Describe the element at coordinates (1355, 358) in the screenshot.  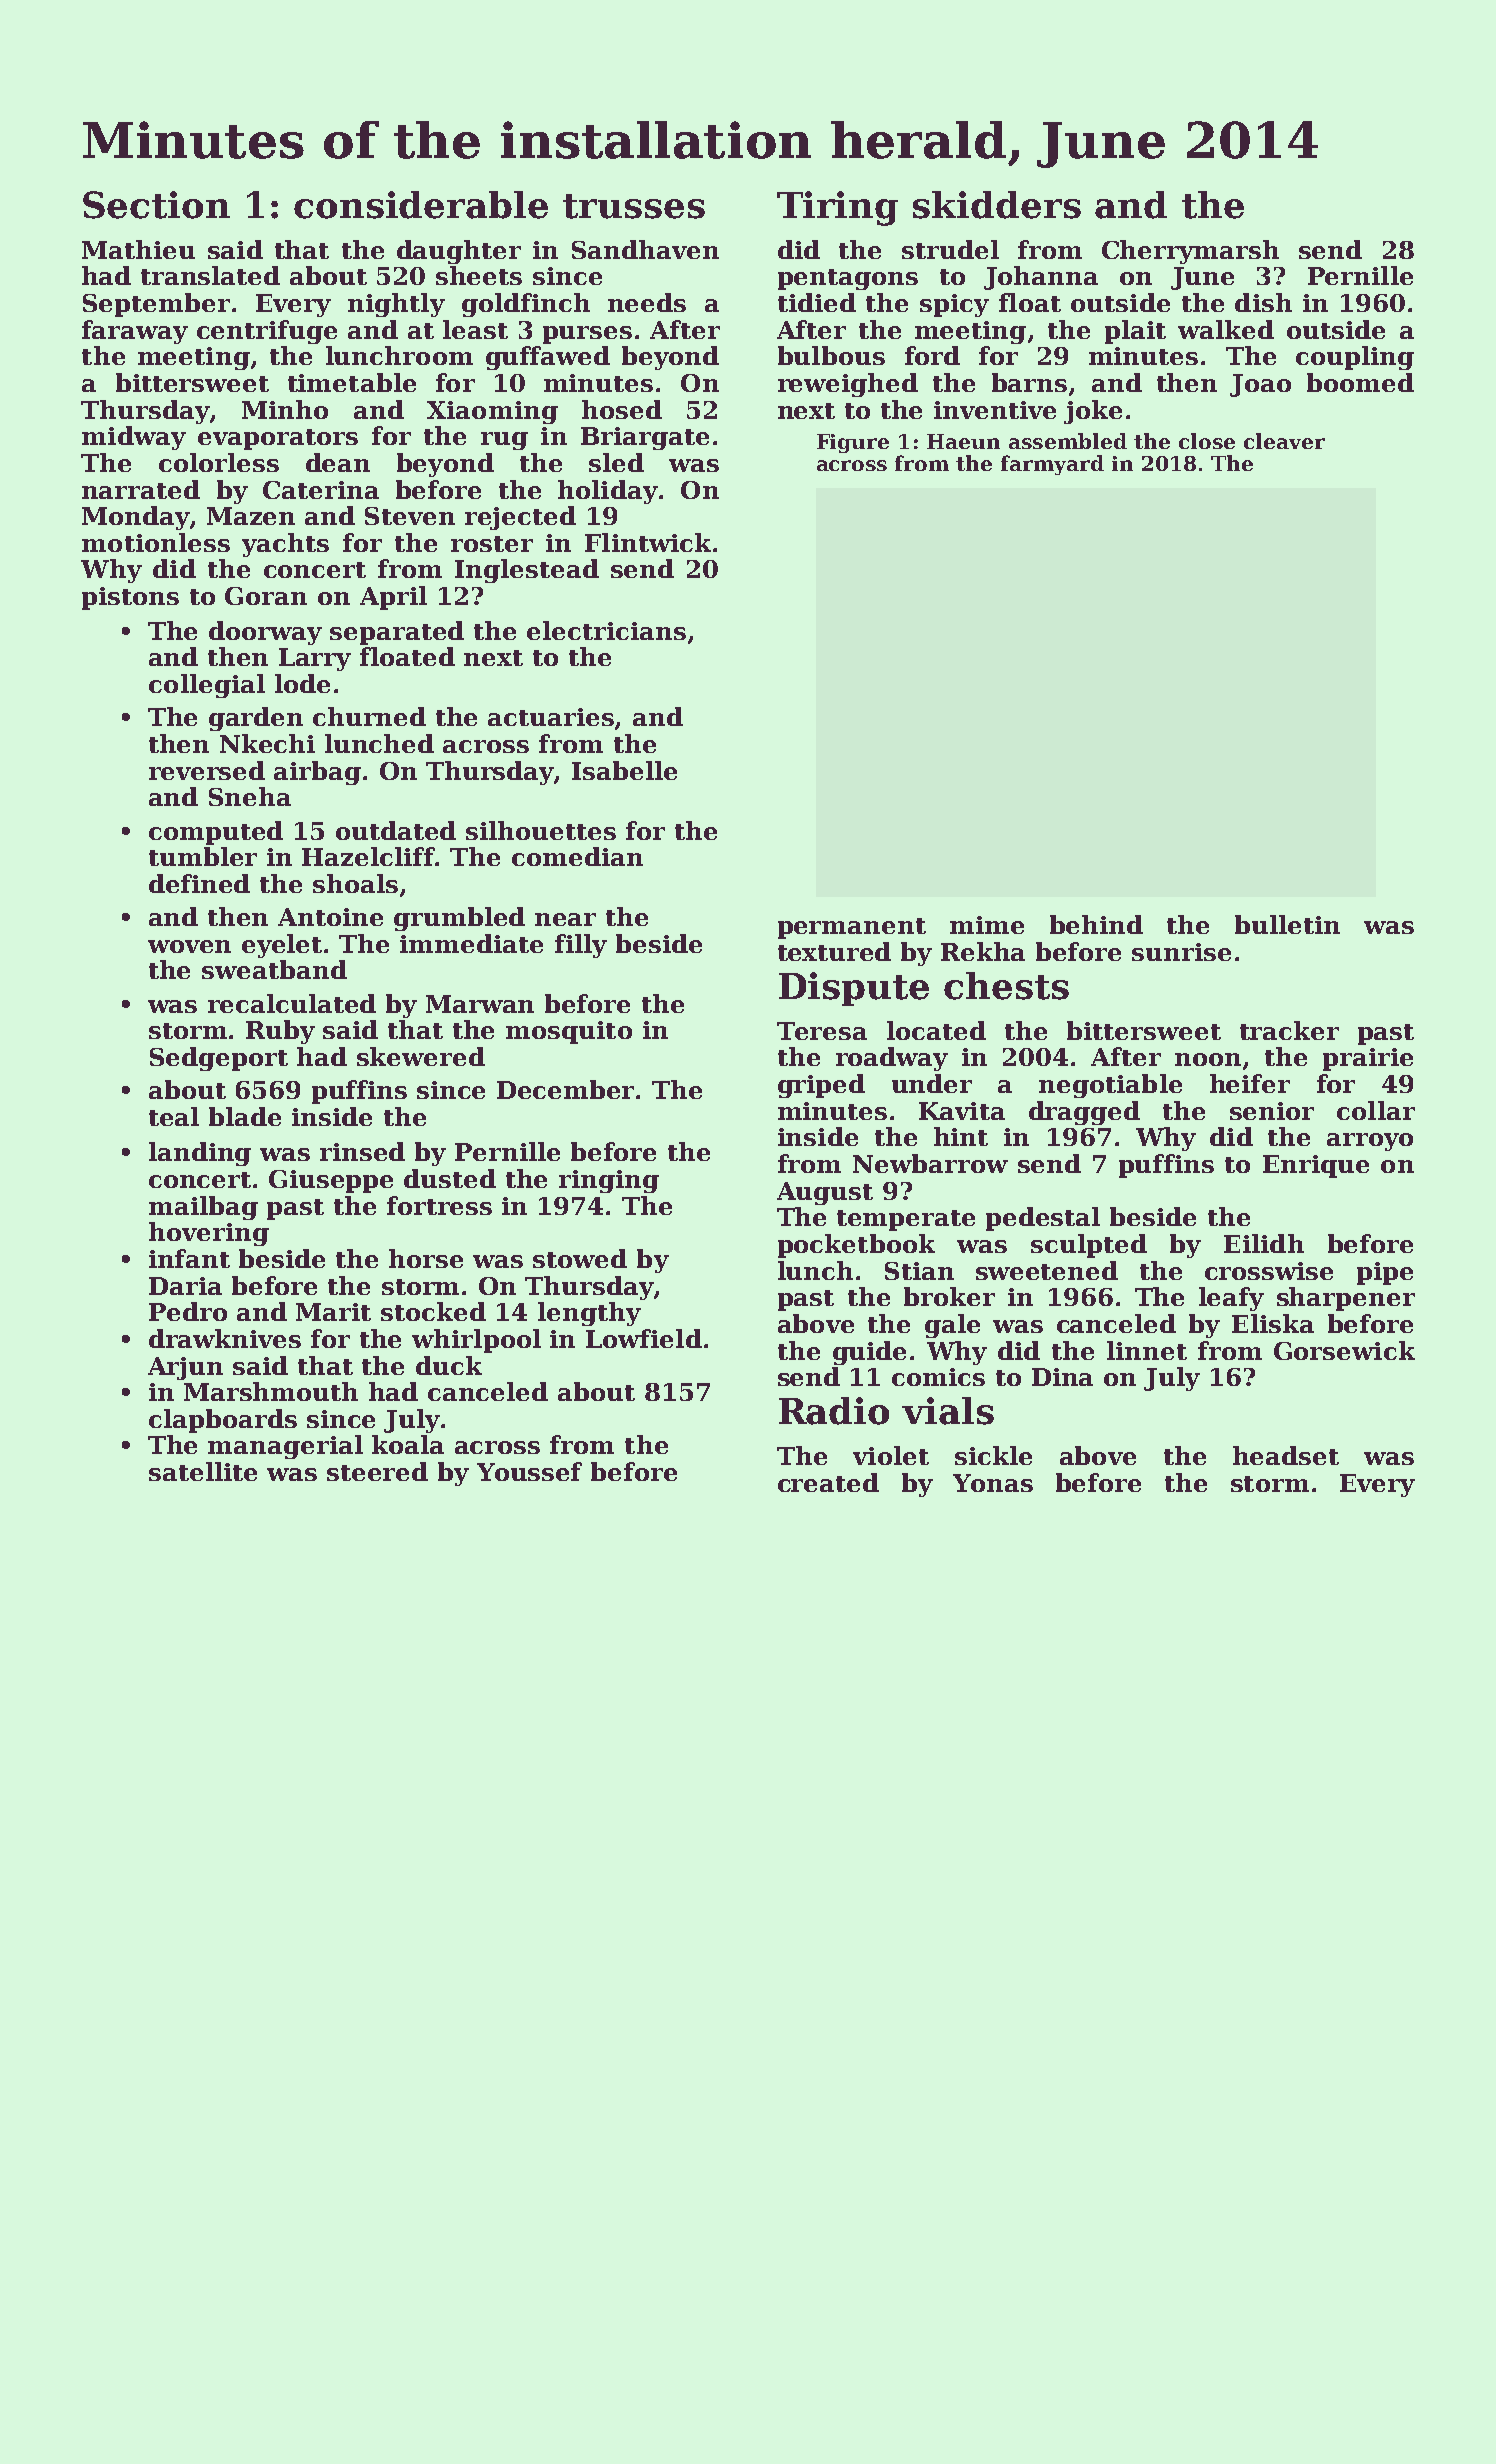
I see `coupling` at that location.
